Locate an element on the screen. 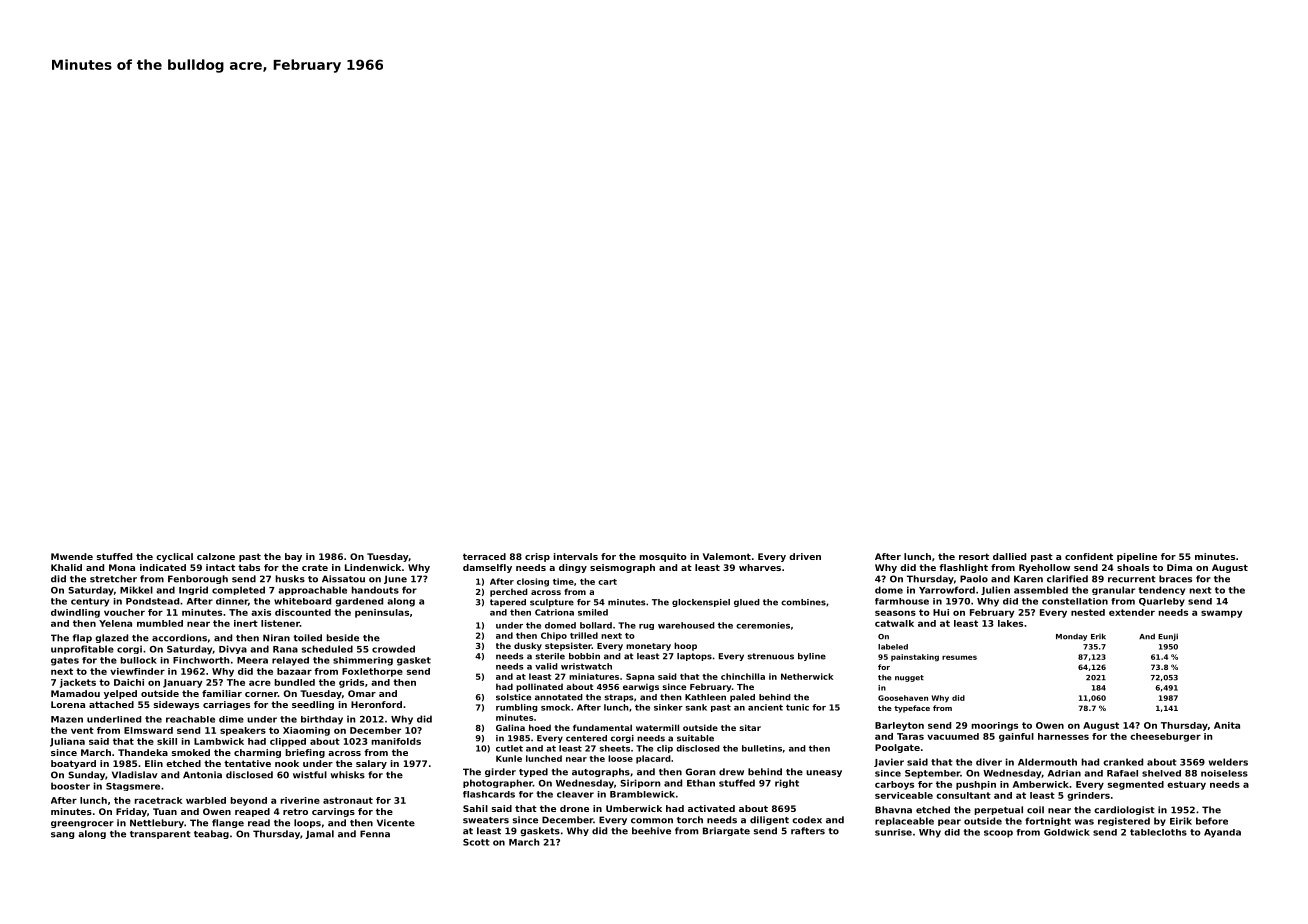 Image resolution: width=1308 pixels, height=924 pixels. hoop is located at coordinates (685, 646).
